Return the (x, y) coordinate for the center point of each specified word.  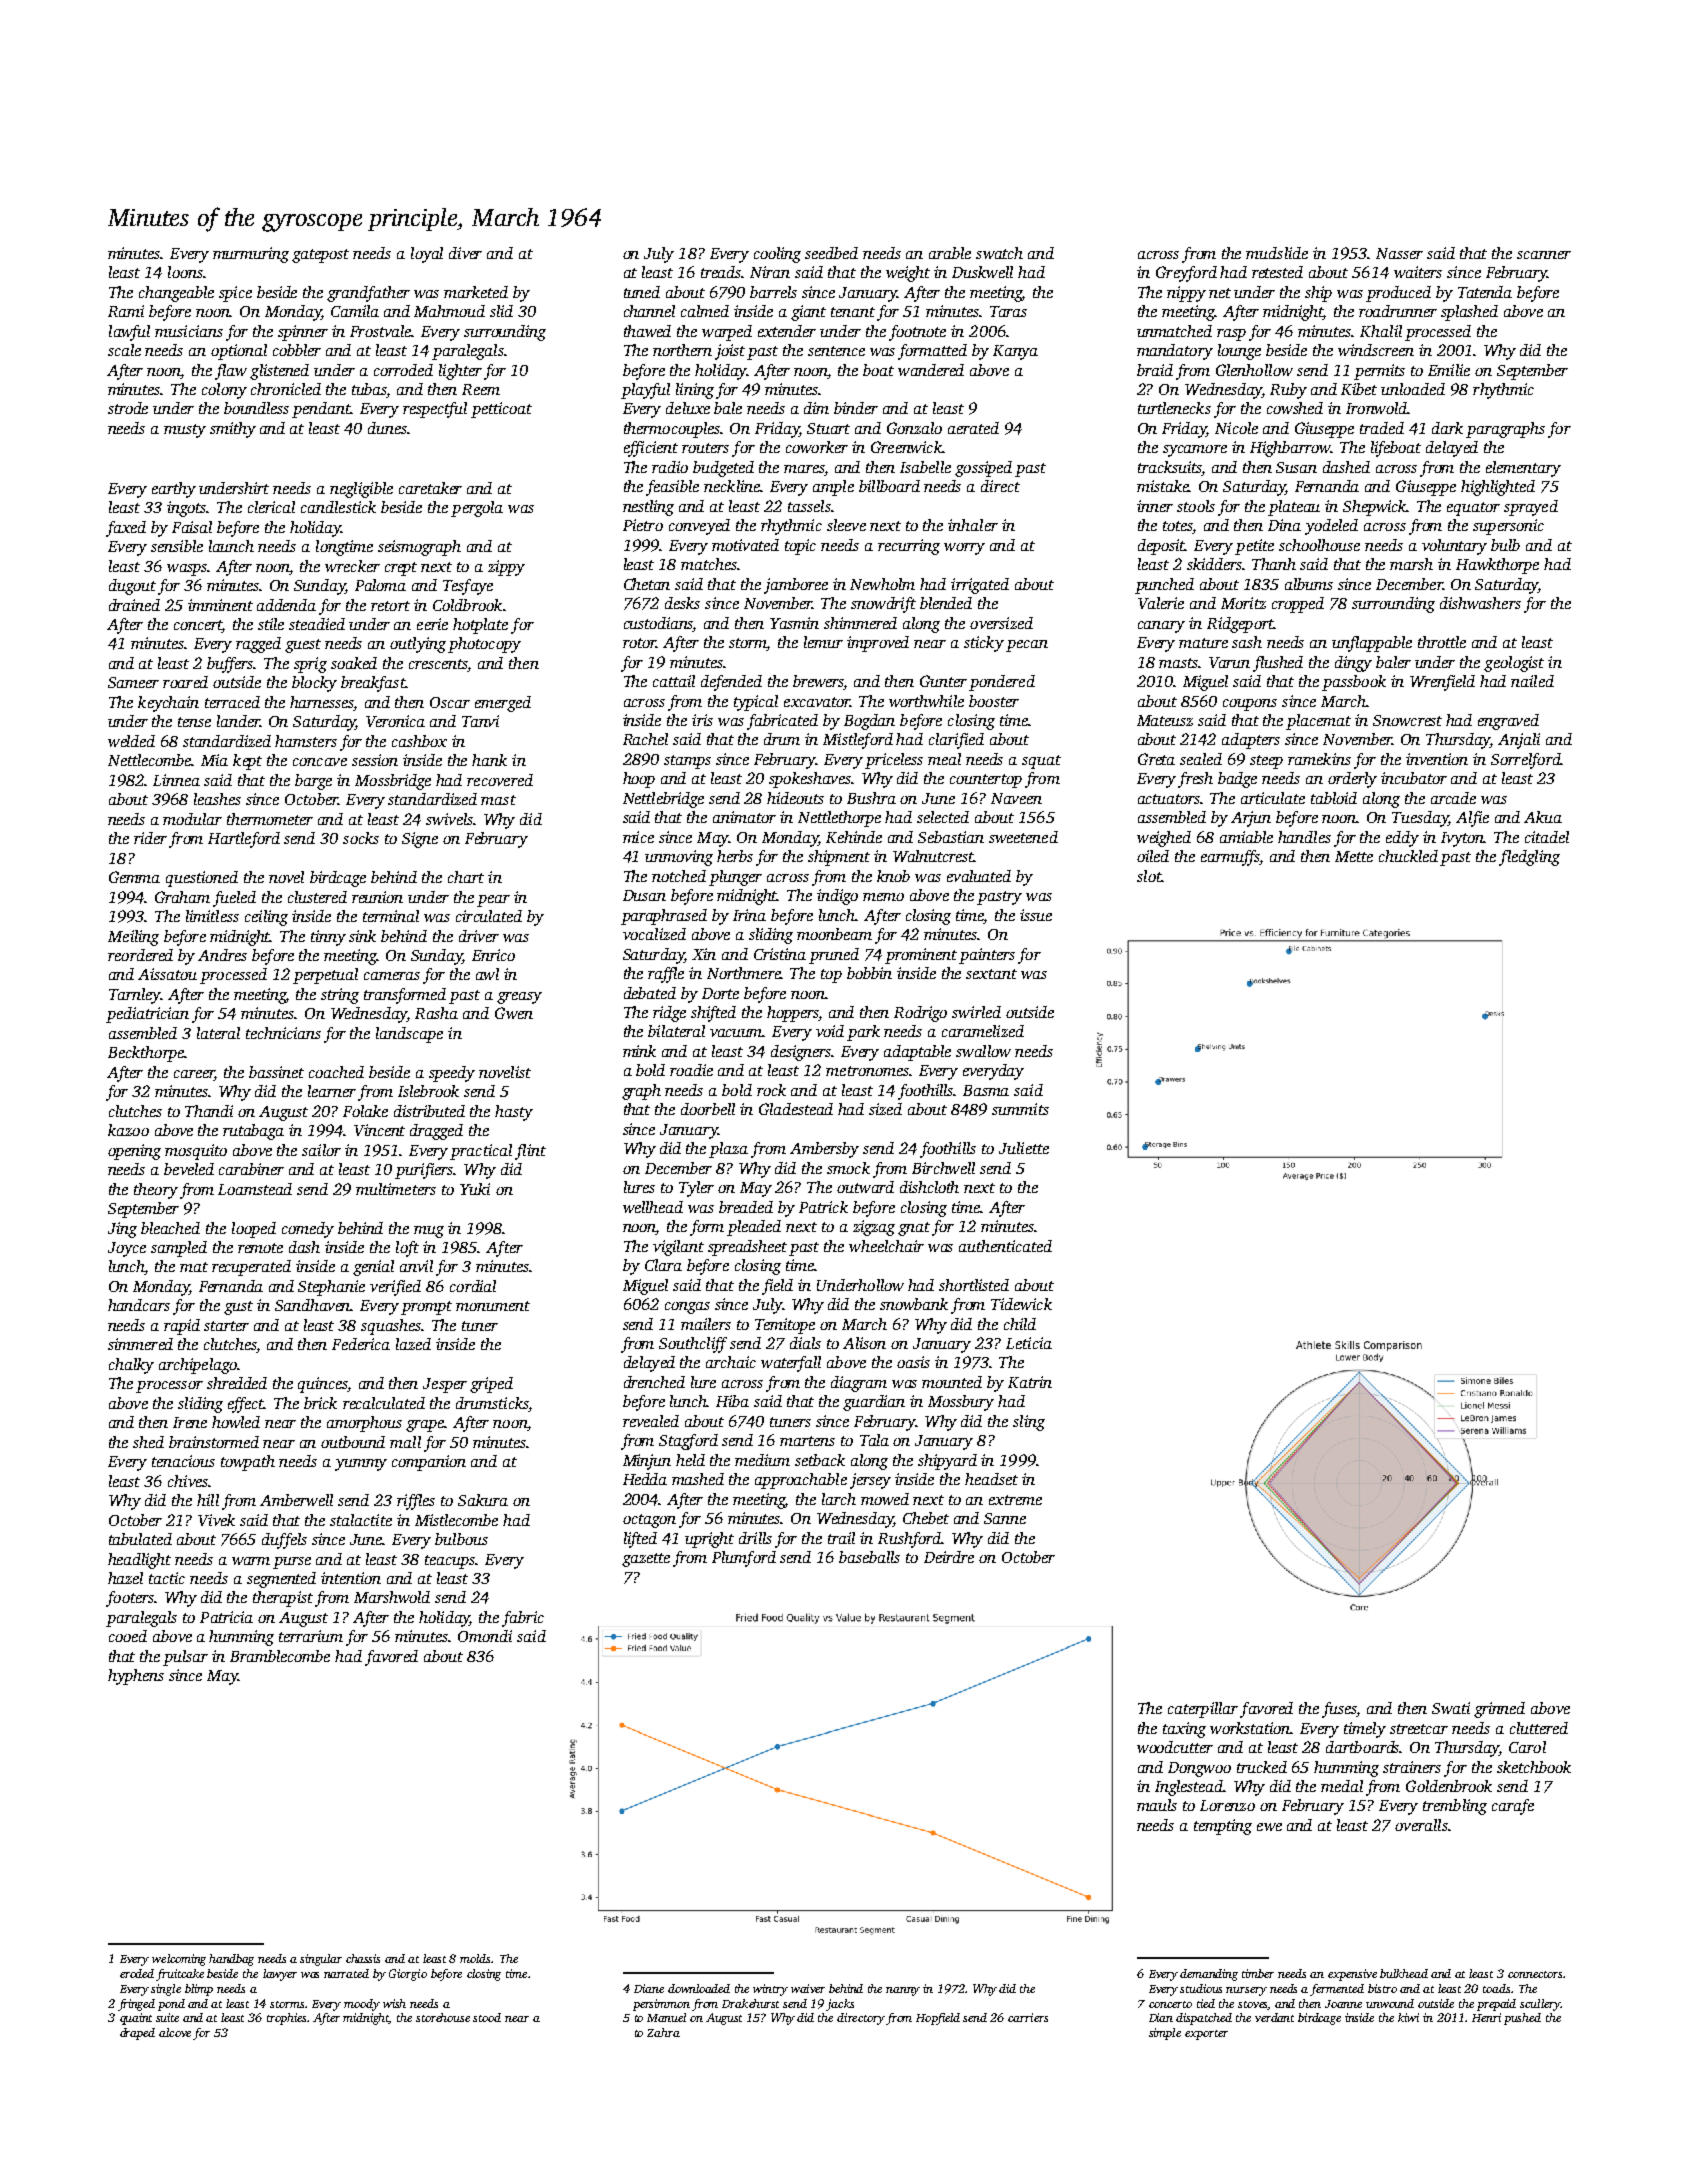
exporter (1206, 2035)
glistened (279, 372)
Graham (182, 897)
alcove (175, 2032)
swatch (999, 253)
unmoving (679, 858)
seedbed (831, 253)
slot (1149, 876)
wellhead (653, 1207)
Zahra (663, 2032)
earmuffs (1230, 858)
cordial (473, 1286)
